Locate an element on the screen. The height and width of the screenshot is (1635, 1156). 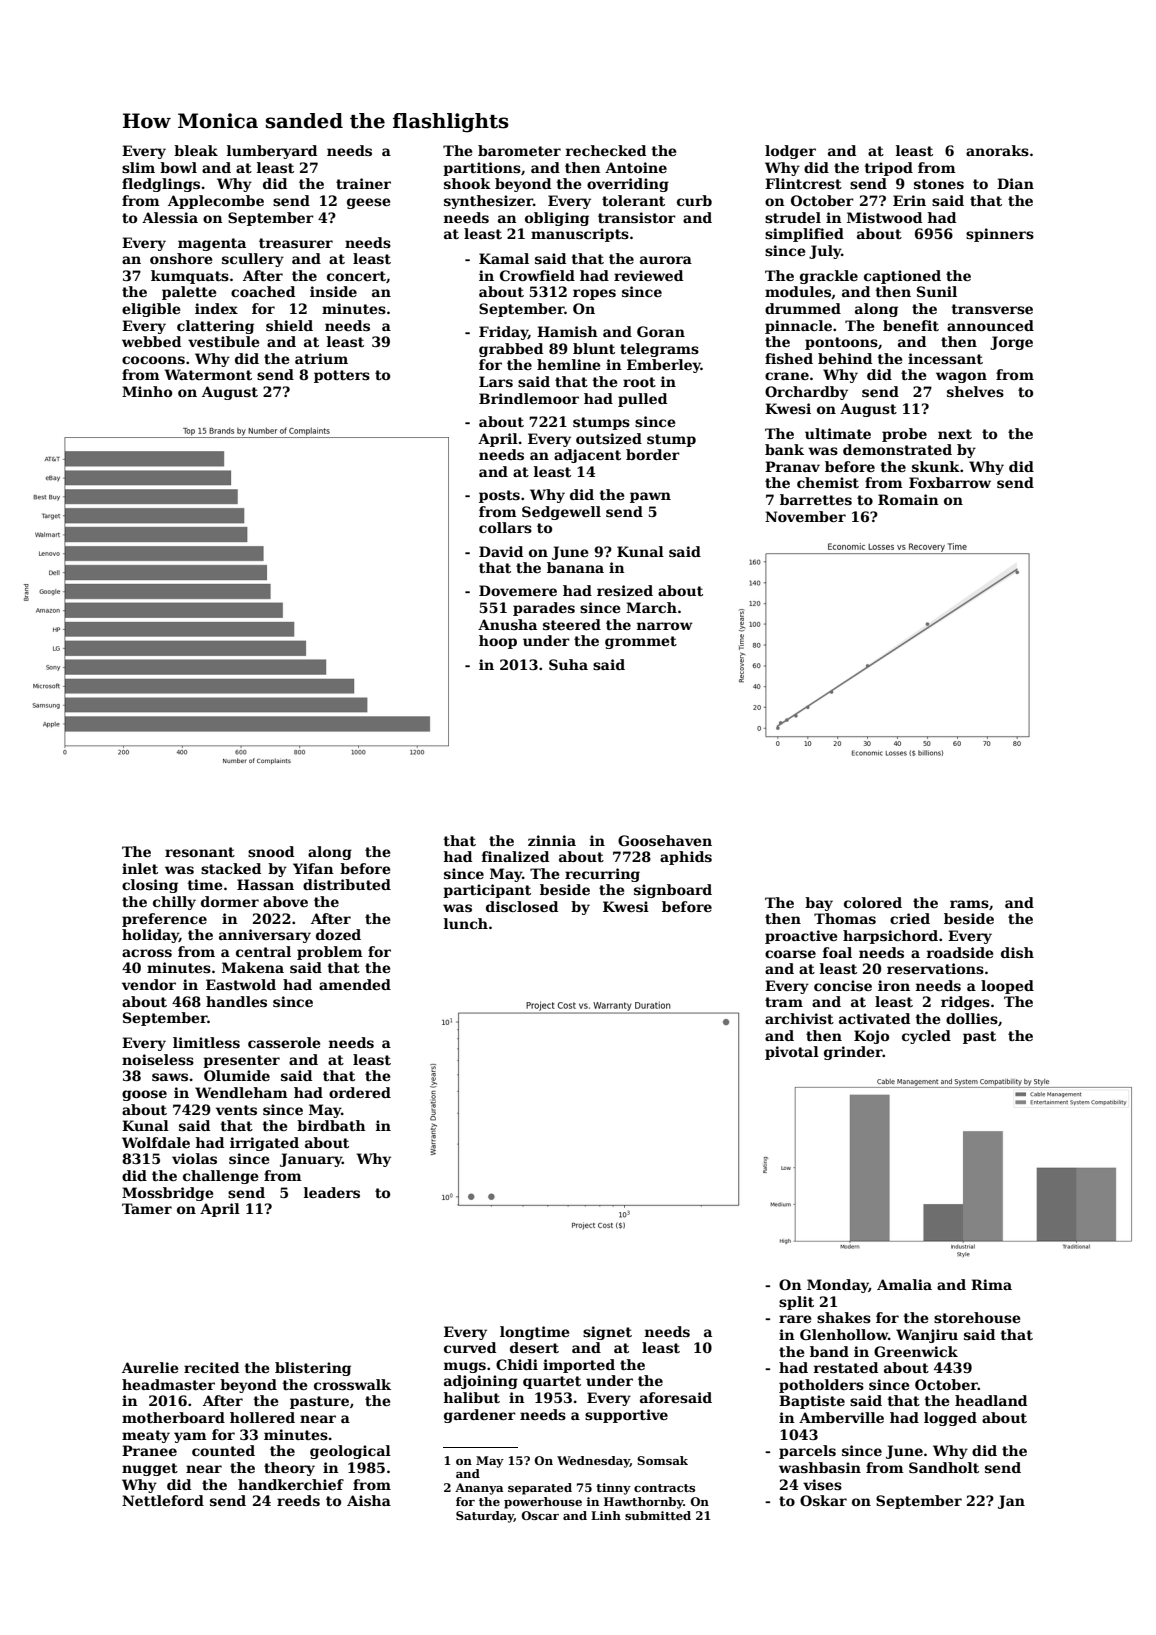
shield is located at coordinates (289, 325).
